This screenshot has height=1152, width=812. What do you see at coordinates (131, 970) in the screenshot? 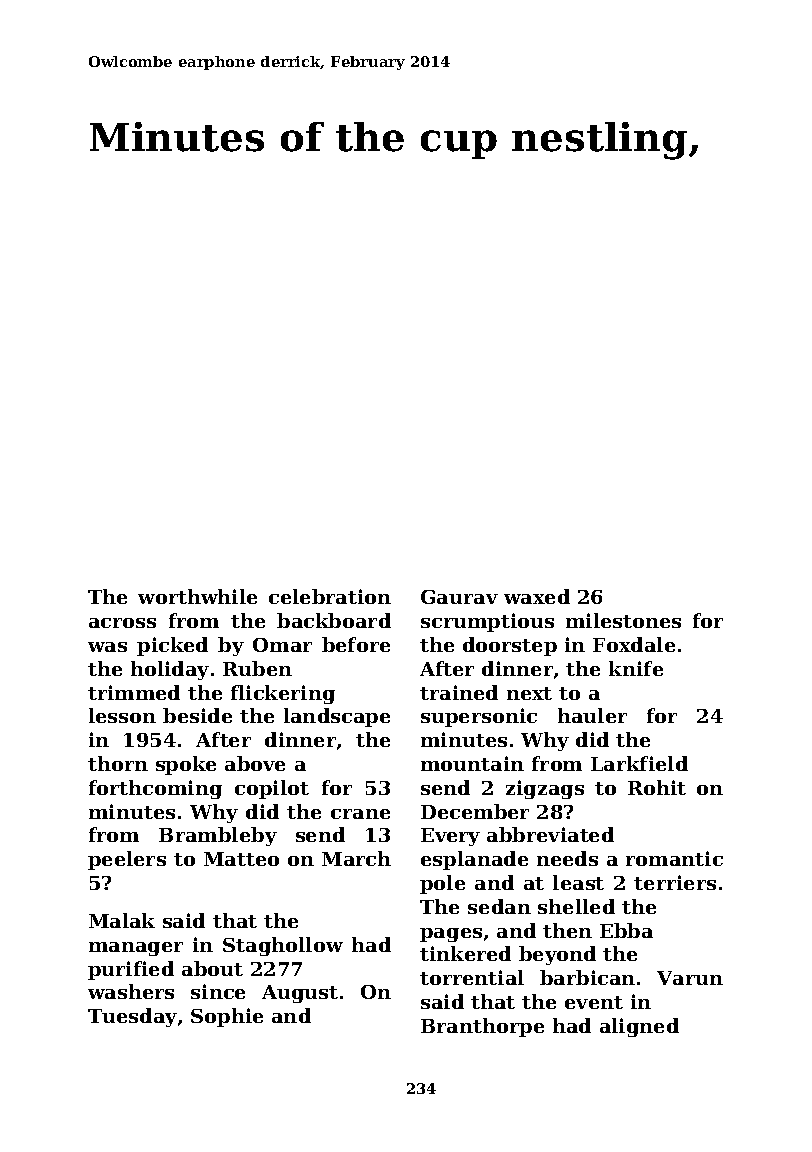
I see `purified` at bounding box center [131, 970].
